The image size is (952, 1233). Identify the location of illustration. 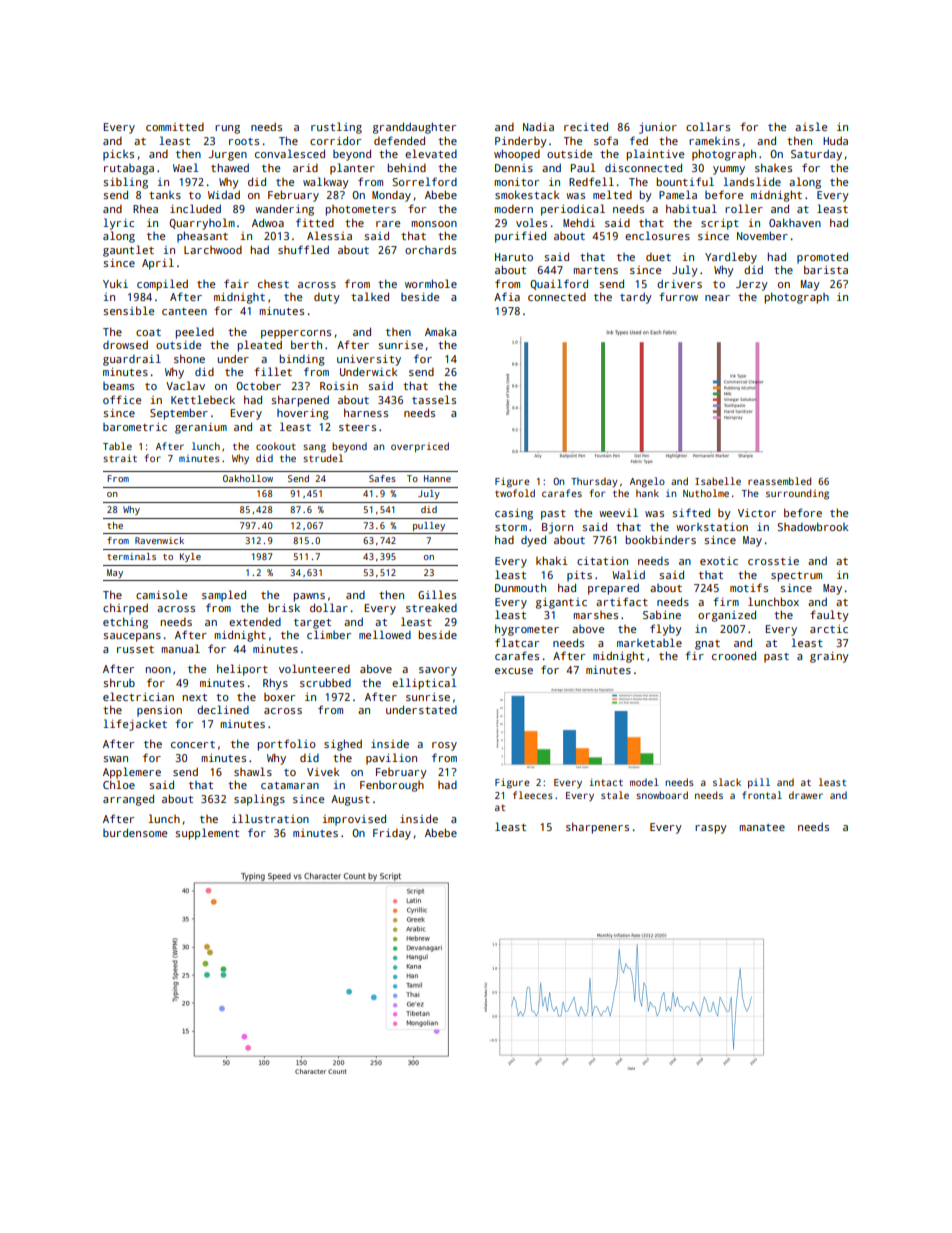
(270, 818).
